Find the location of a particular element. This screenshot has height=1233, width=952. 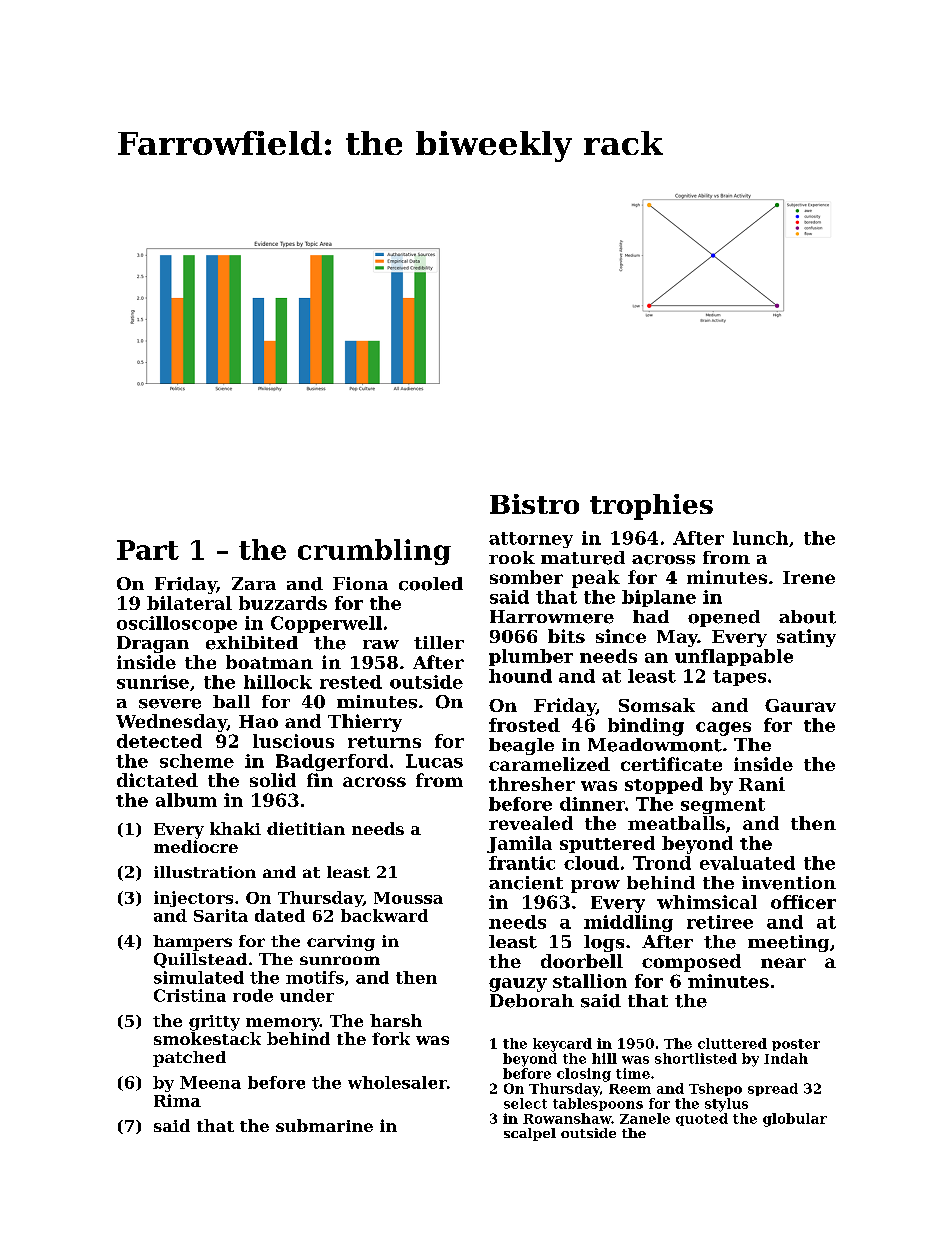

Bistro is located at coordinates (534, 504).
